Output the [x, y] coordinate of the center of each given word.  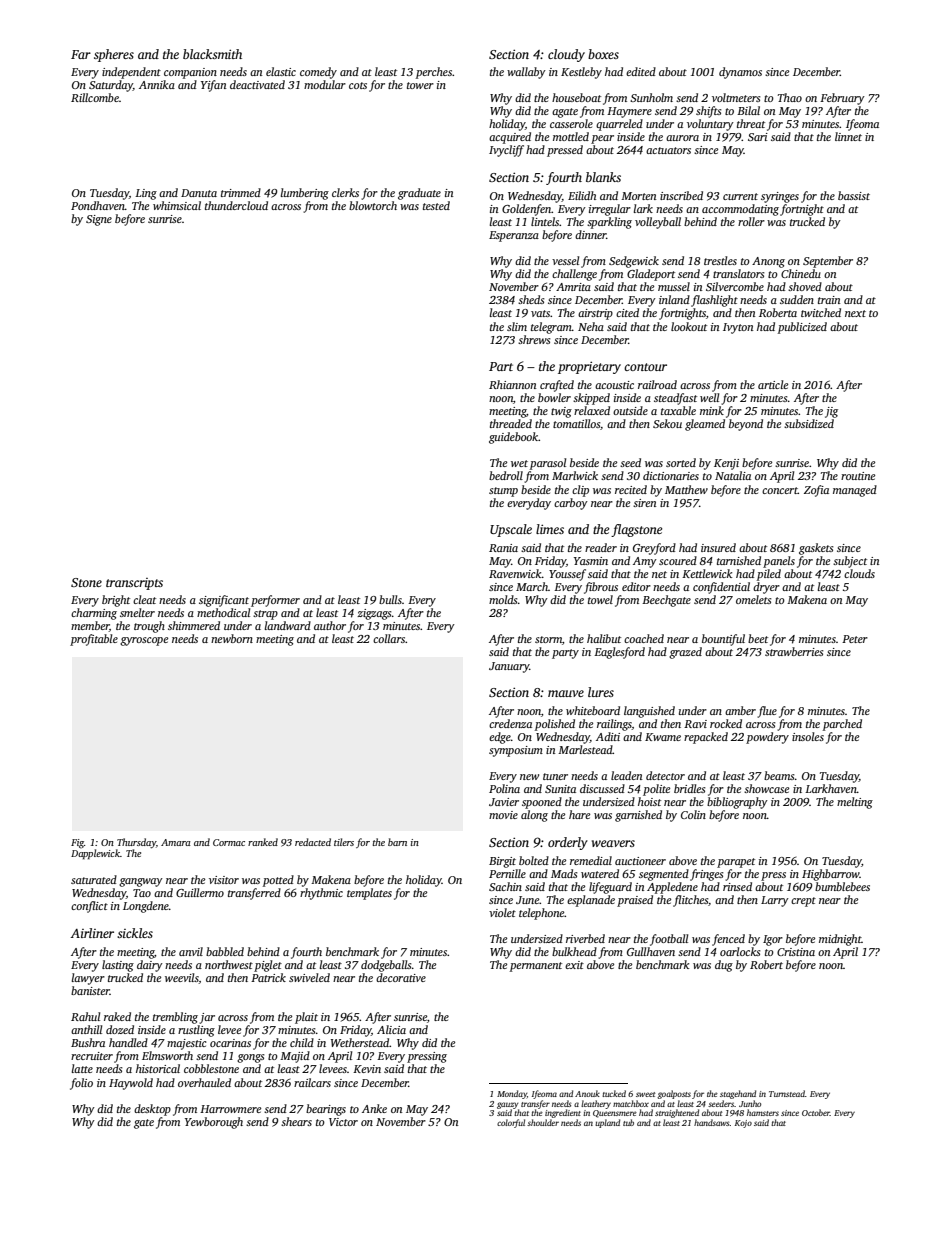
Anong [768, 262]
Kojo [743, 1124]
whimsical [177, 205]
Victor [343, 1122]
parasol [548, 464]
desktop [152, 1110]
